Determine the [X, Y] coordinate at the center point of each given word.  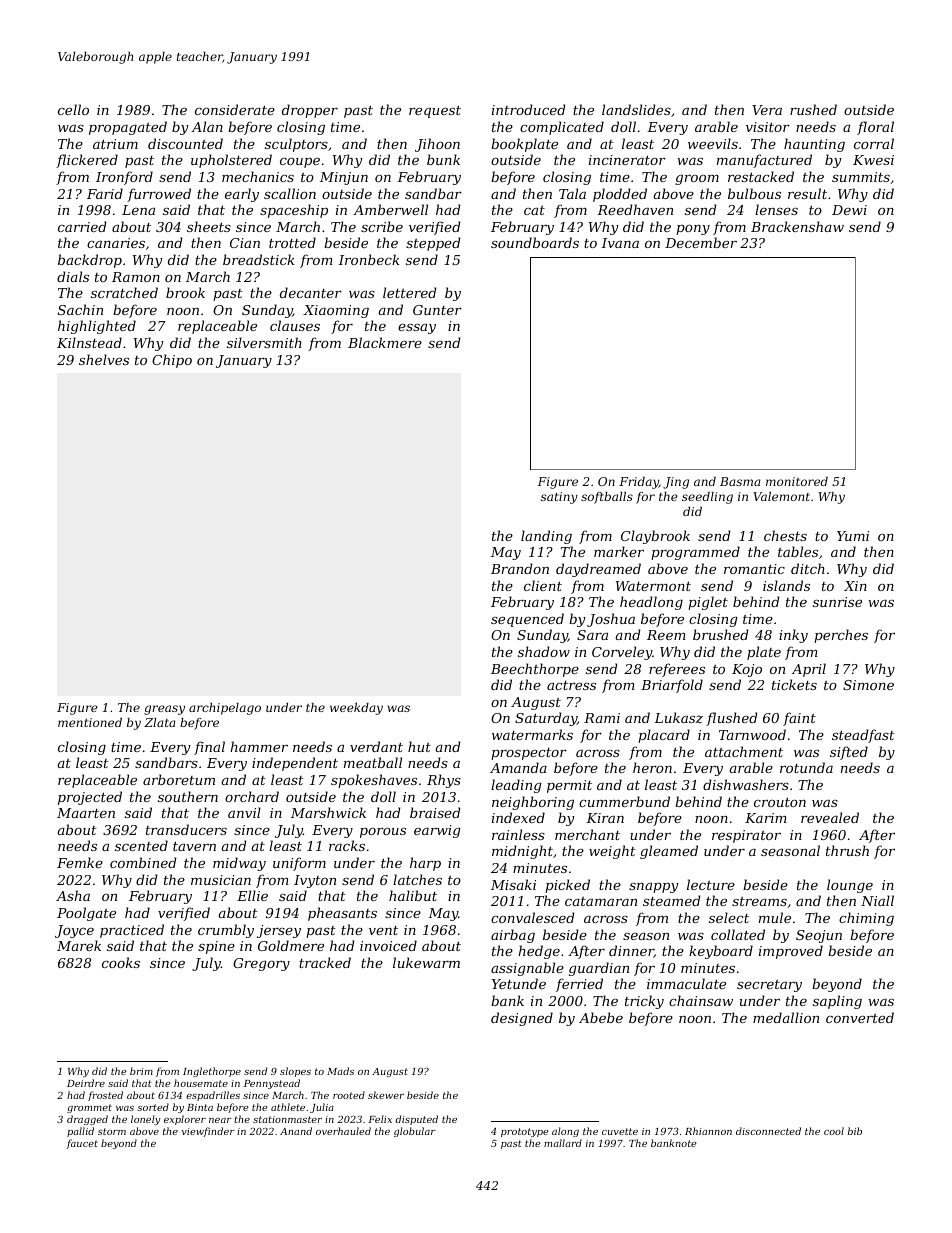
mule [775, 917]
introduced [529, 109]
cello [73, 109]
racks [347, 845]
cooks [121, 962]
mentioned [90, 722]
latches [417, 879]
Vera [767, 110]
